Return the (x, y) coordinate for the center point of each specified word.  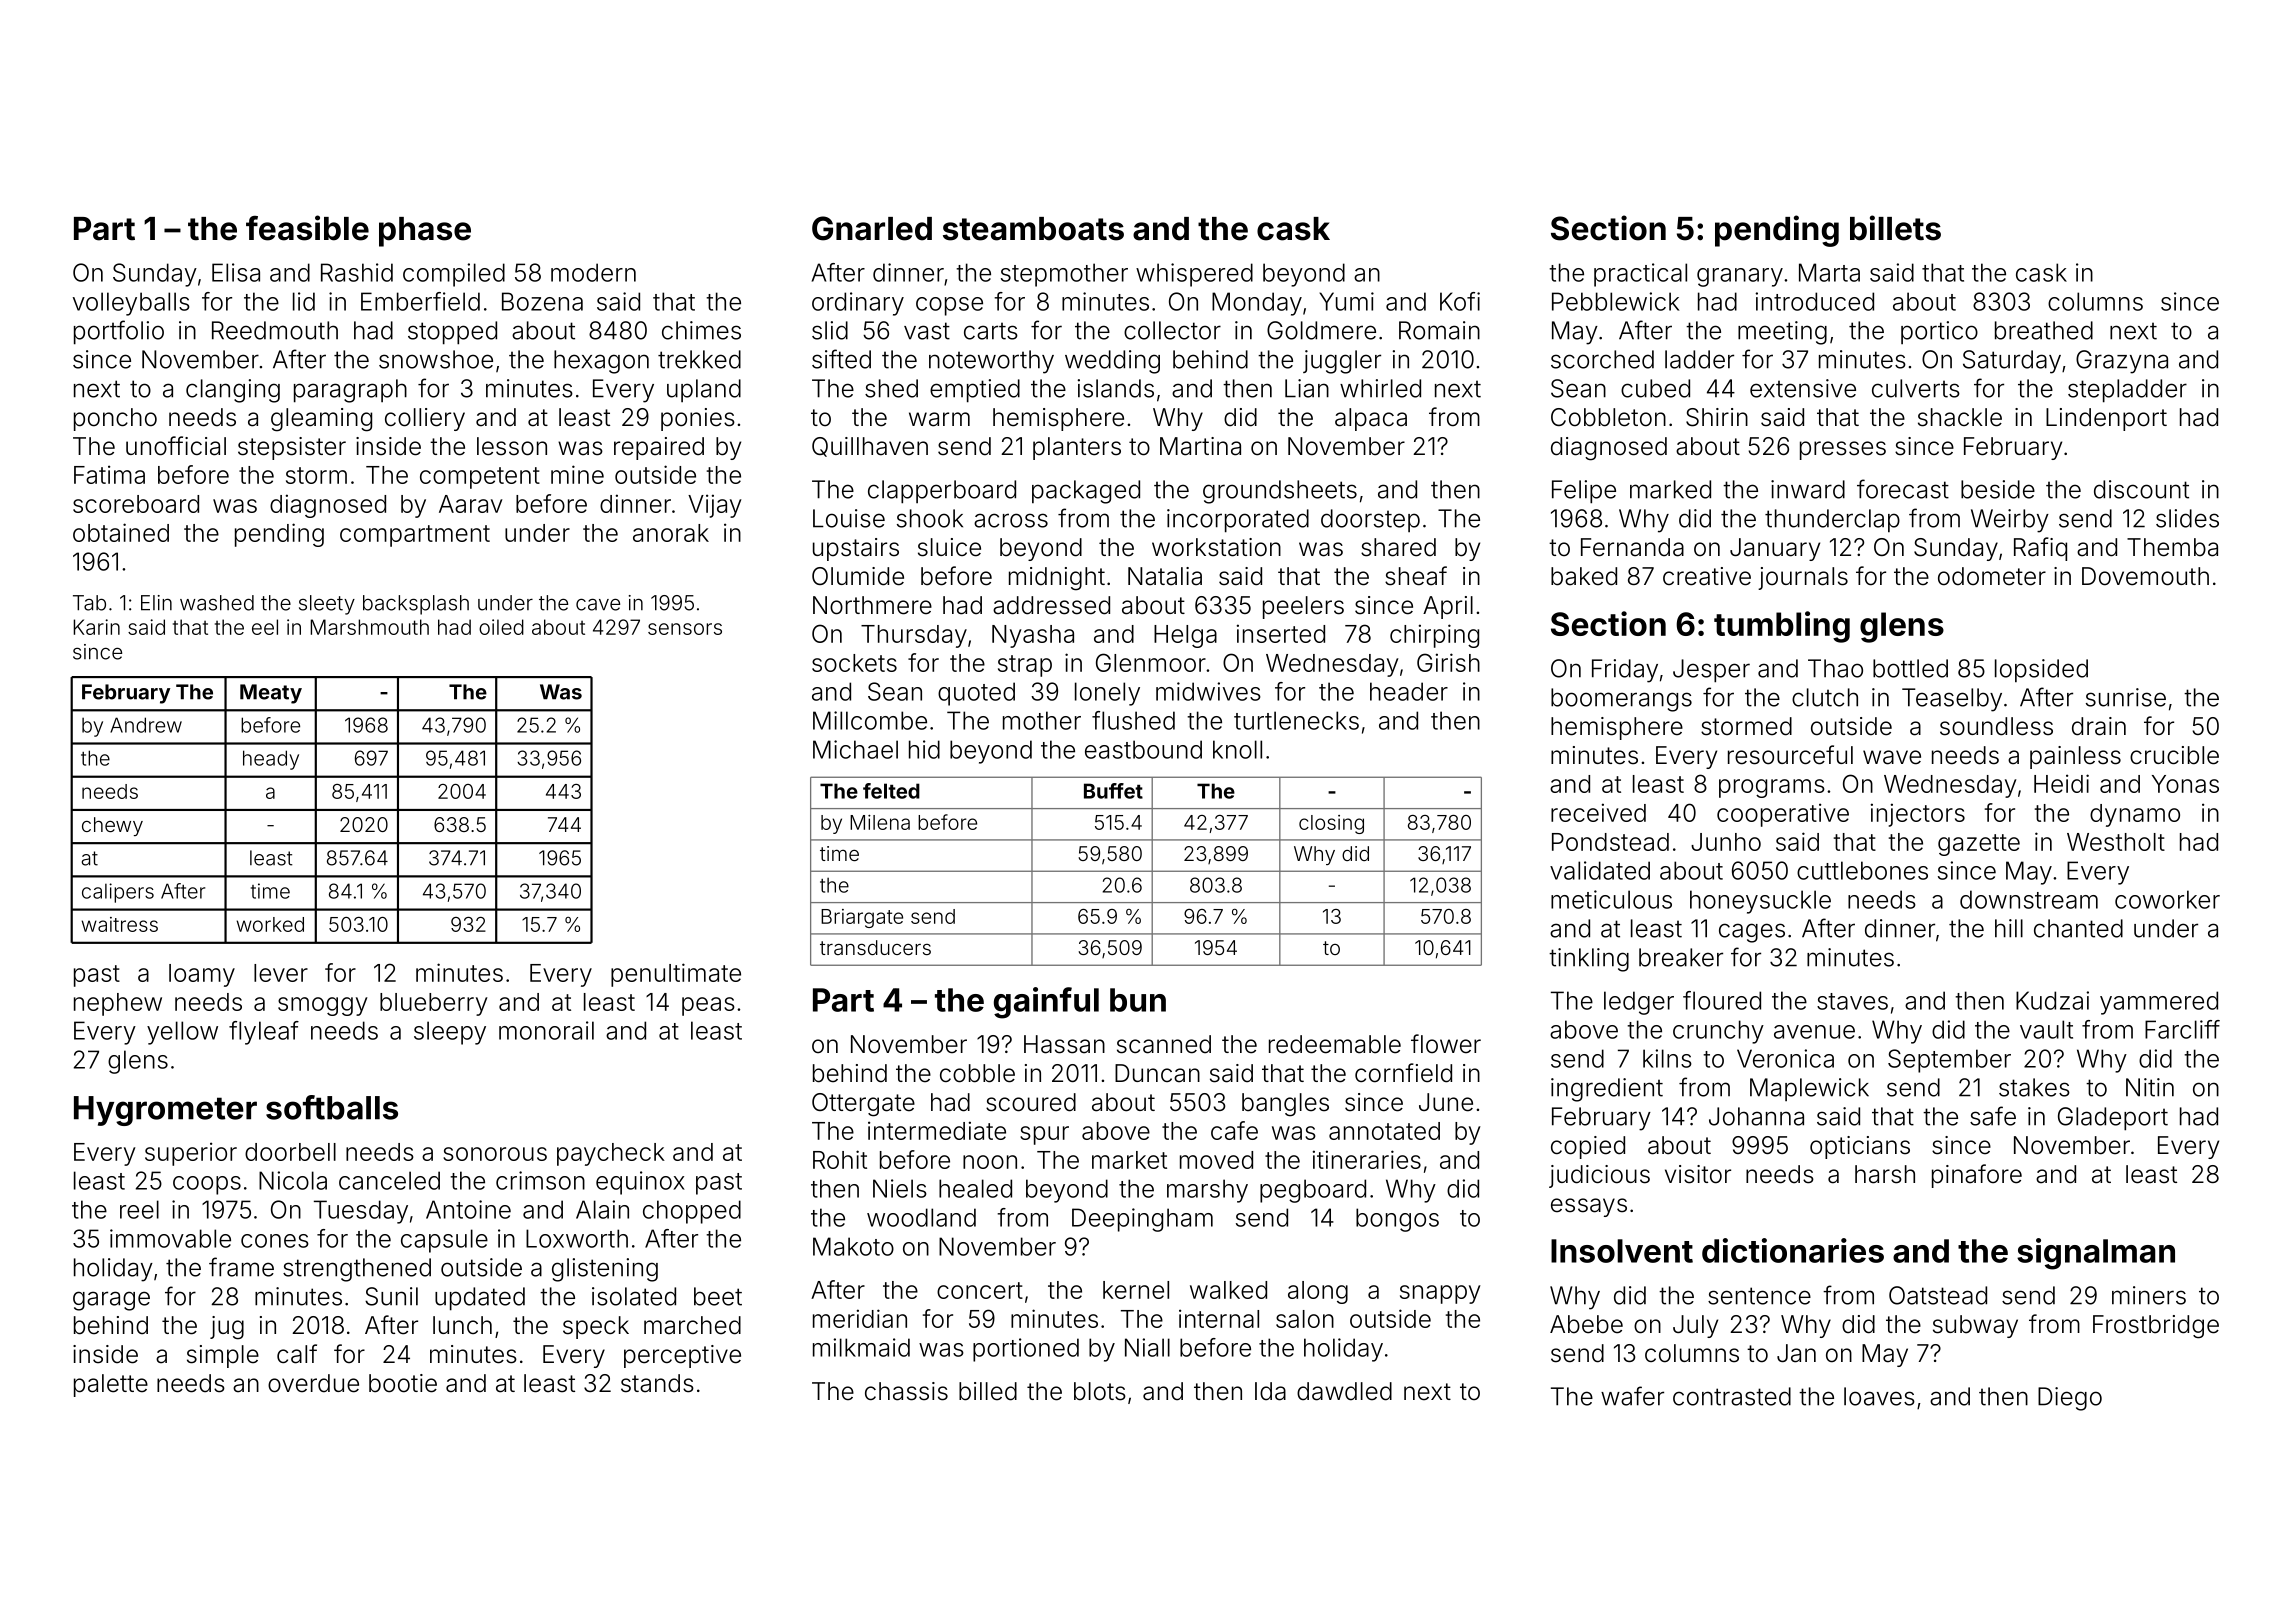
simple (223, 1356)
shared (1398, 547)
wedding (1112, 362)
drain (2099, 726)
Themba (2172, 547)
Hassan (1064, 1044)
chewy (112, 826)
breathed (2044, 330)
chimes (701, 330)
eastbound (1143, 749)
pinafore (1977, 1176)
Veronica (1785, 1058)
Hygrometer (165, 1111)
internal (1219, 1318)
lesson (512, 446)
